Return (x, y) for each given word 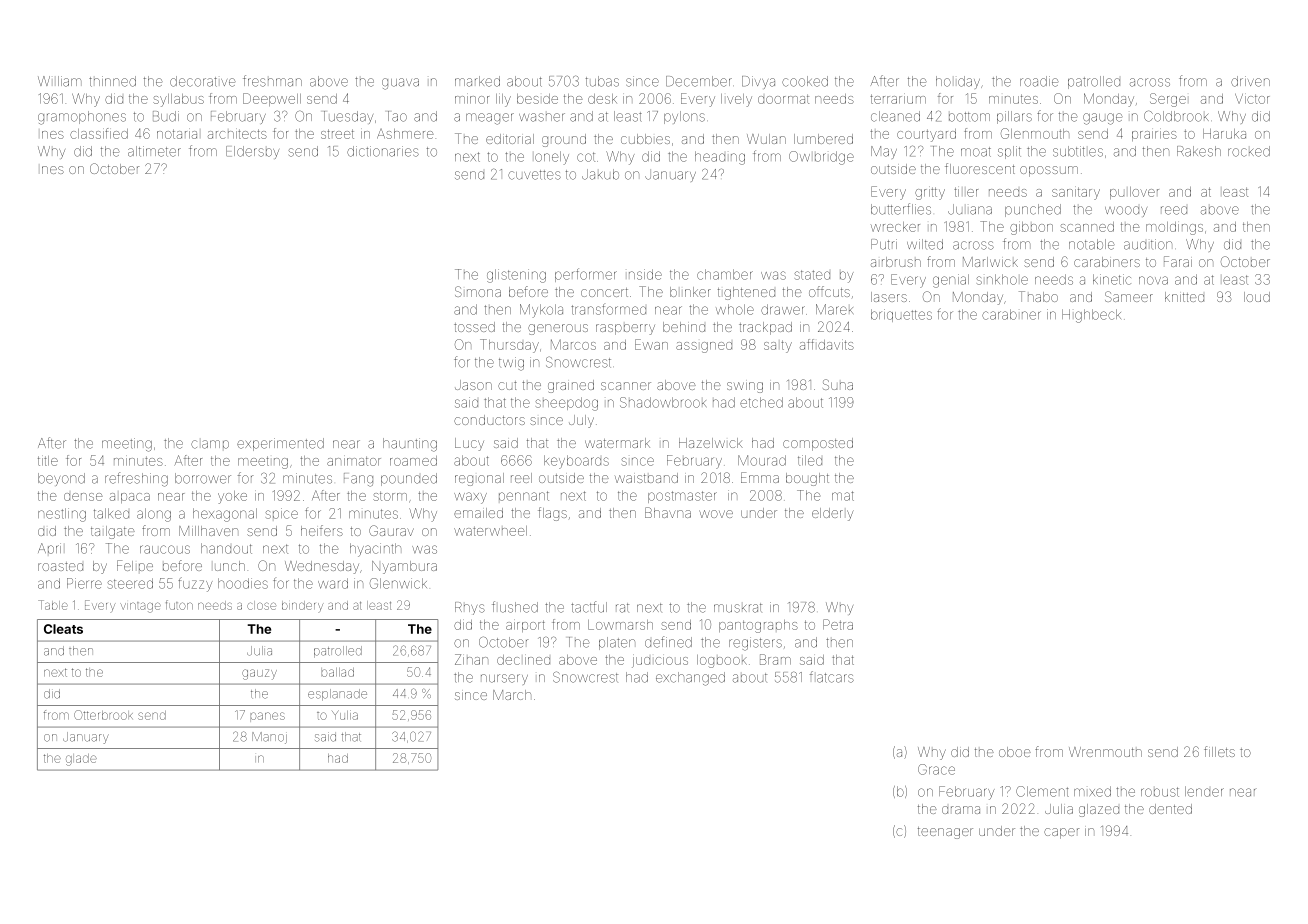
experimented (280, 444)
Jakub (600, 174)
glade (81, 760)
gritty (930, 193)
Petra (838, 624)
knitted (1184, 297)
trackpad (765, 328)
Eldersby (252, 152)
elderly (833, 514)
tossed (474, 327)
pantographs (758, 626)
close (261, 605)
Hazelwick (711, 443)
